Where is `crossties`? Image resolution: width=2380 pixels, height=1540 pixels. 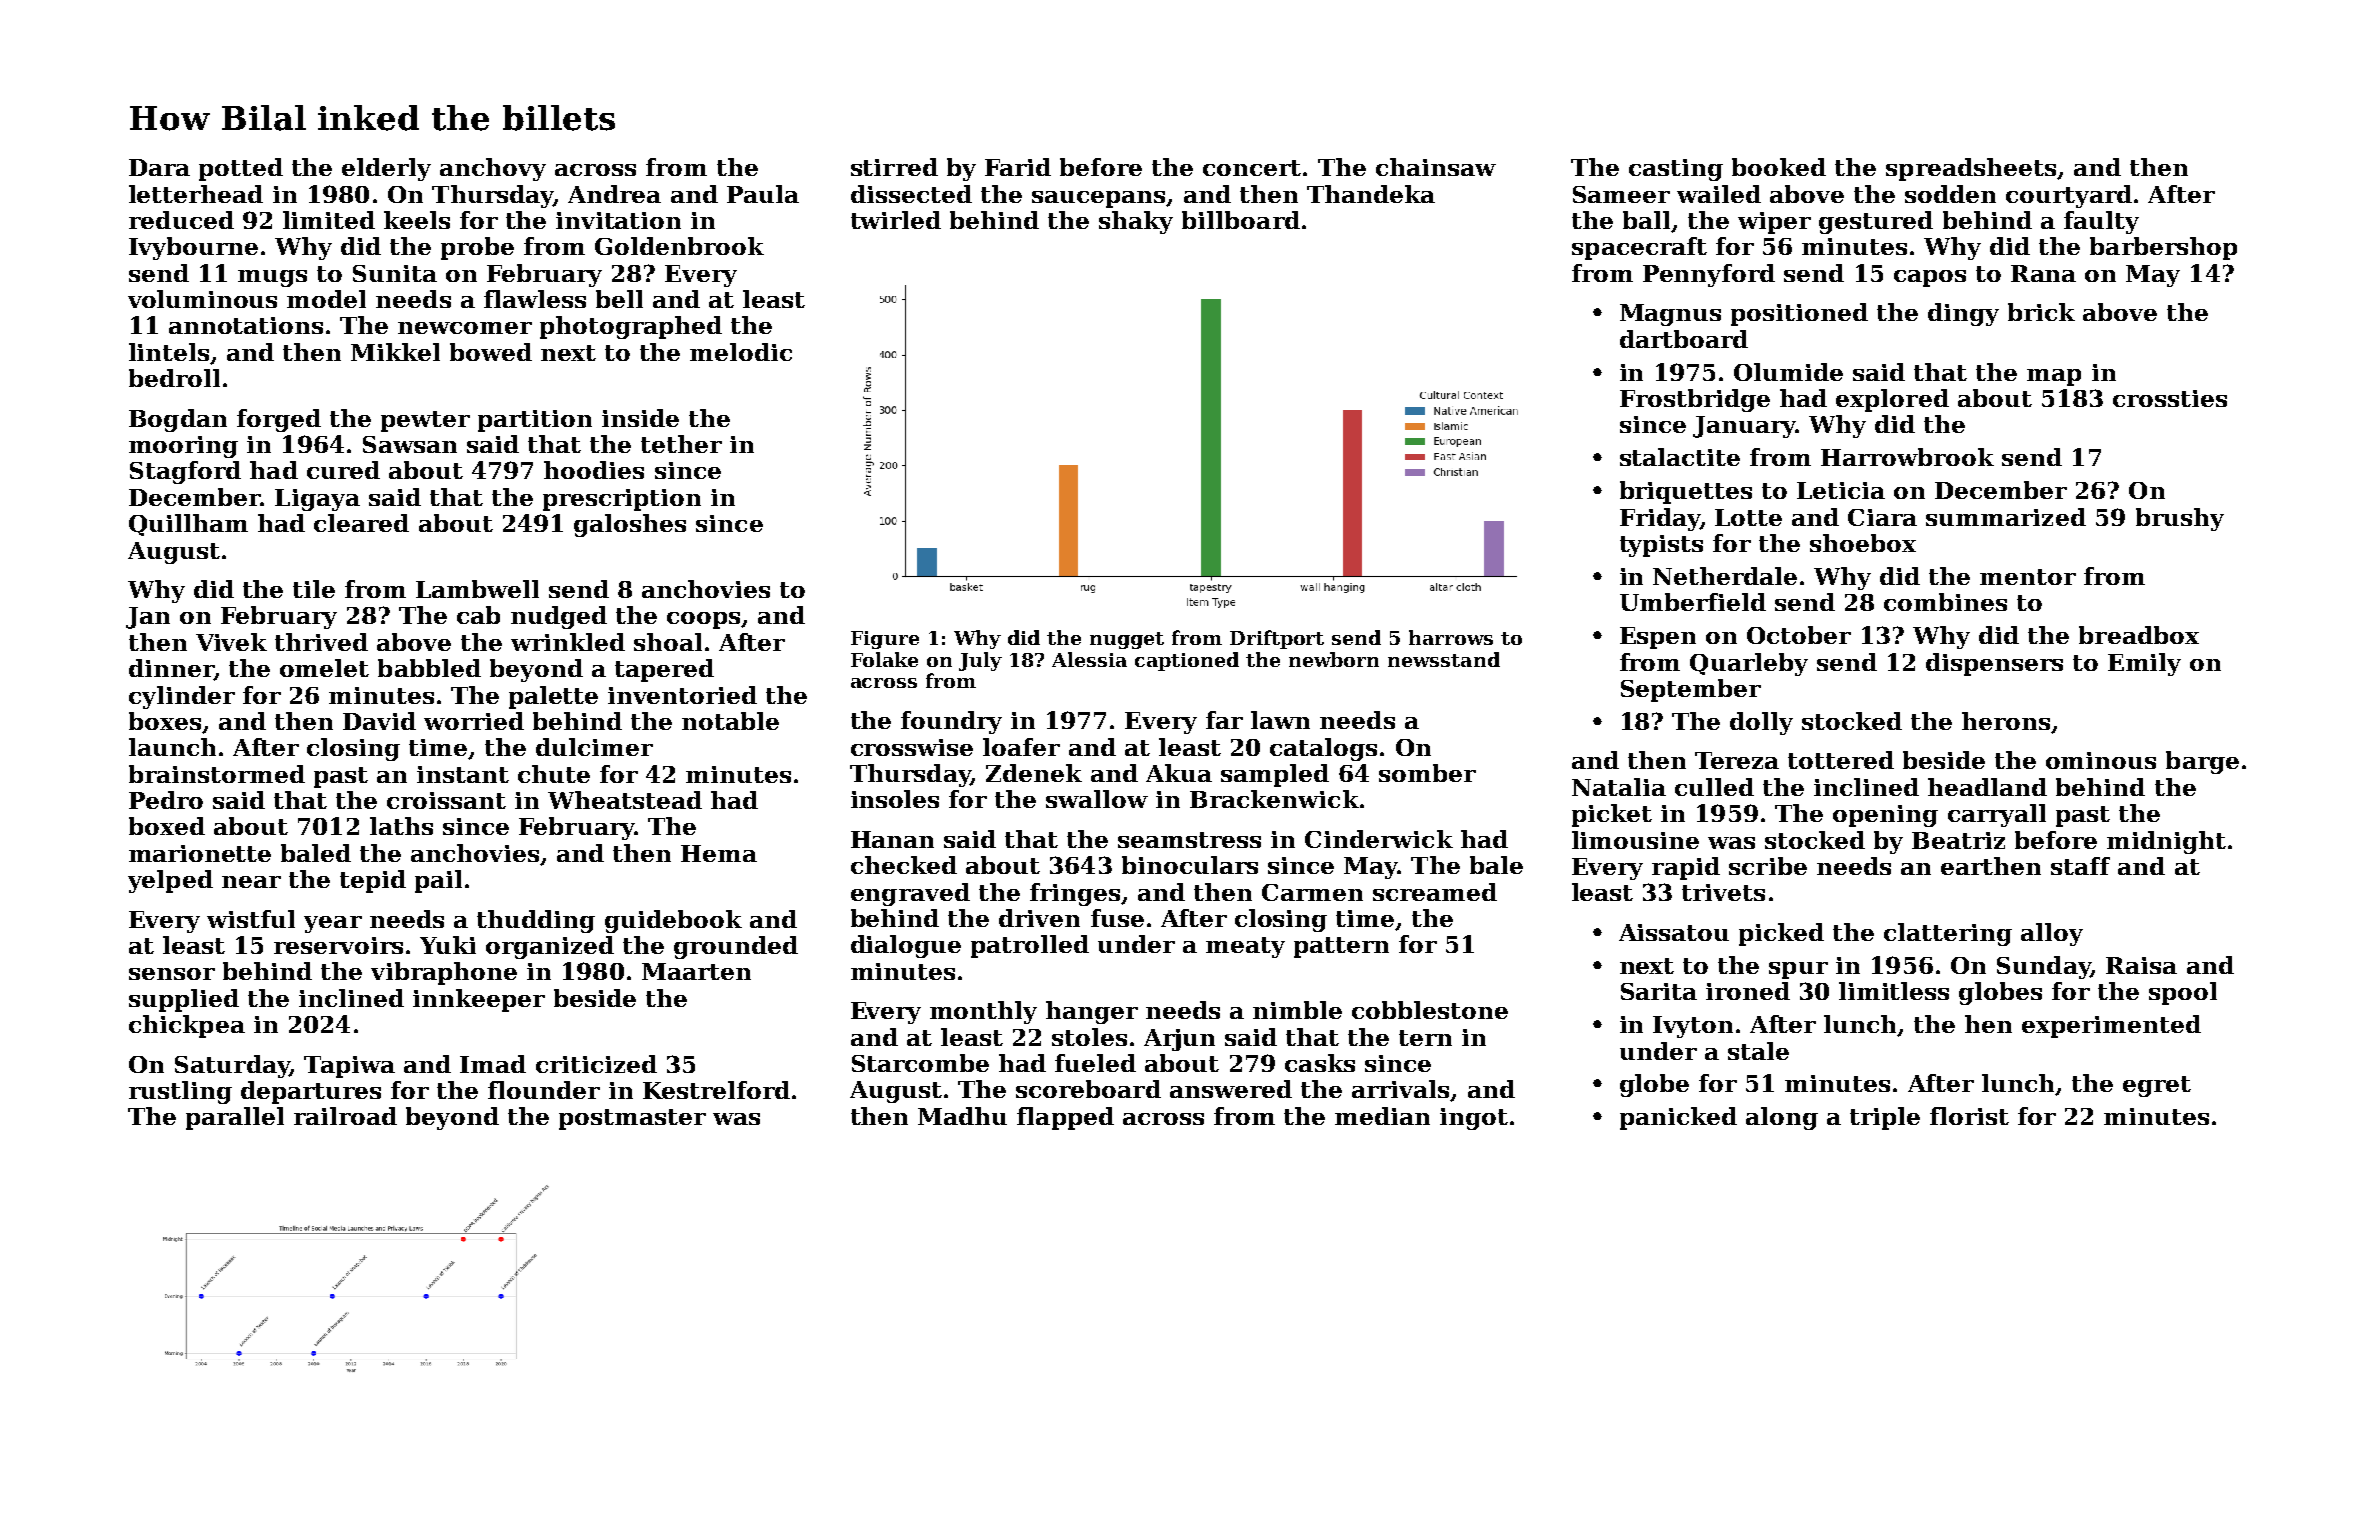 crossties is located at coordinates (2170, 398).
